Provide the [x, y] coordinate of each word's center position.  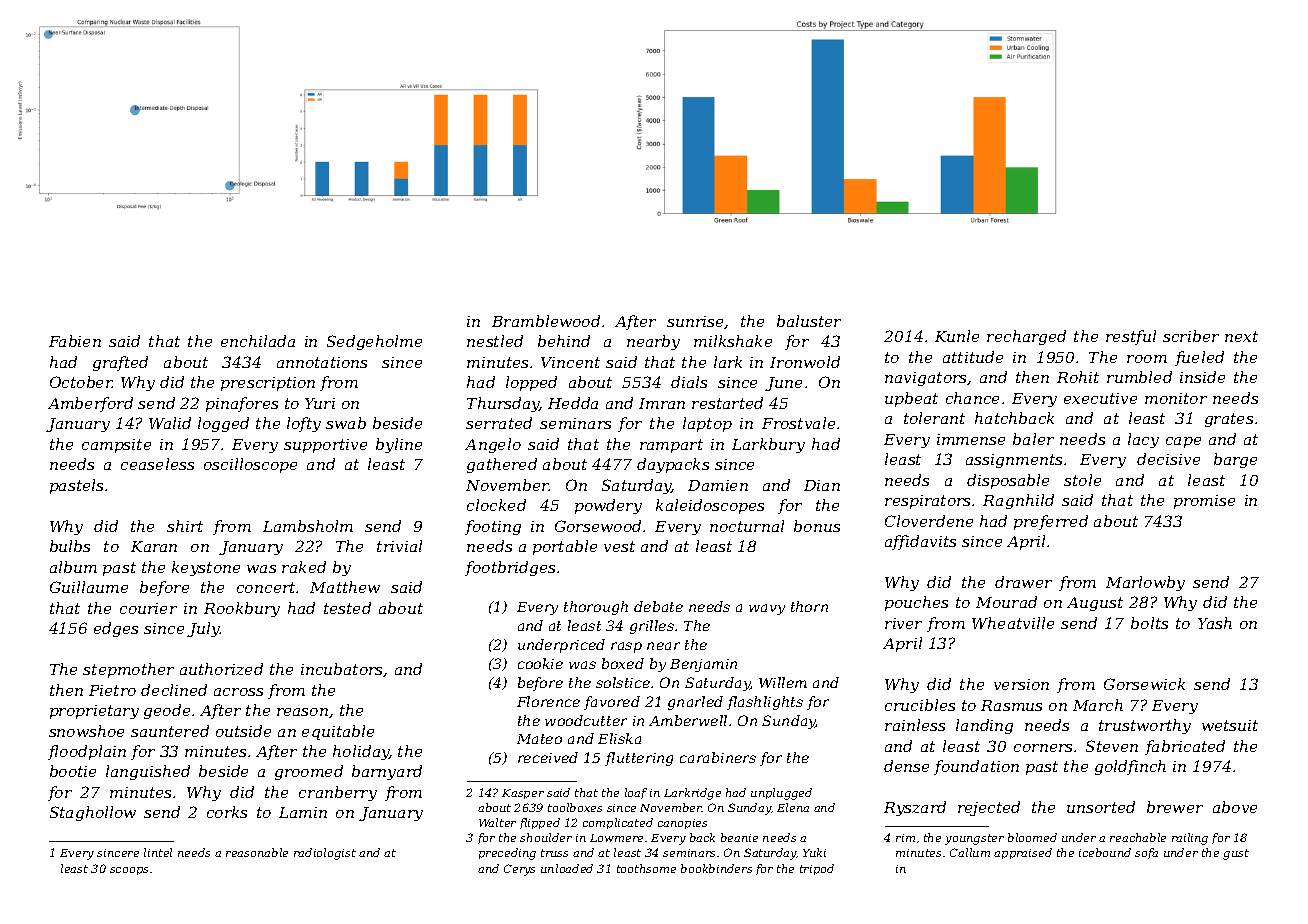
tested [347, 608]
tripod [817, 869]
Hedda [573, 403]
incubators [342, 670]
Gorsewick [1144, 684]
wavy [767, 609]
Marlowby [1145, 583]
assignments [1014, 461]
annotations [322, 362]
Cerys [519, 870]
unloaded [567, 868]
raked [304, 567]
